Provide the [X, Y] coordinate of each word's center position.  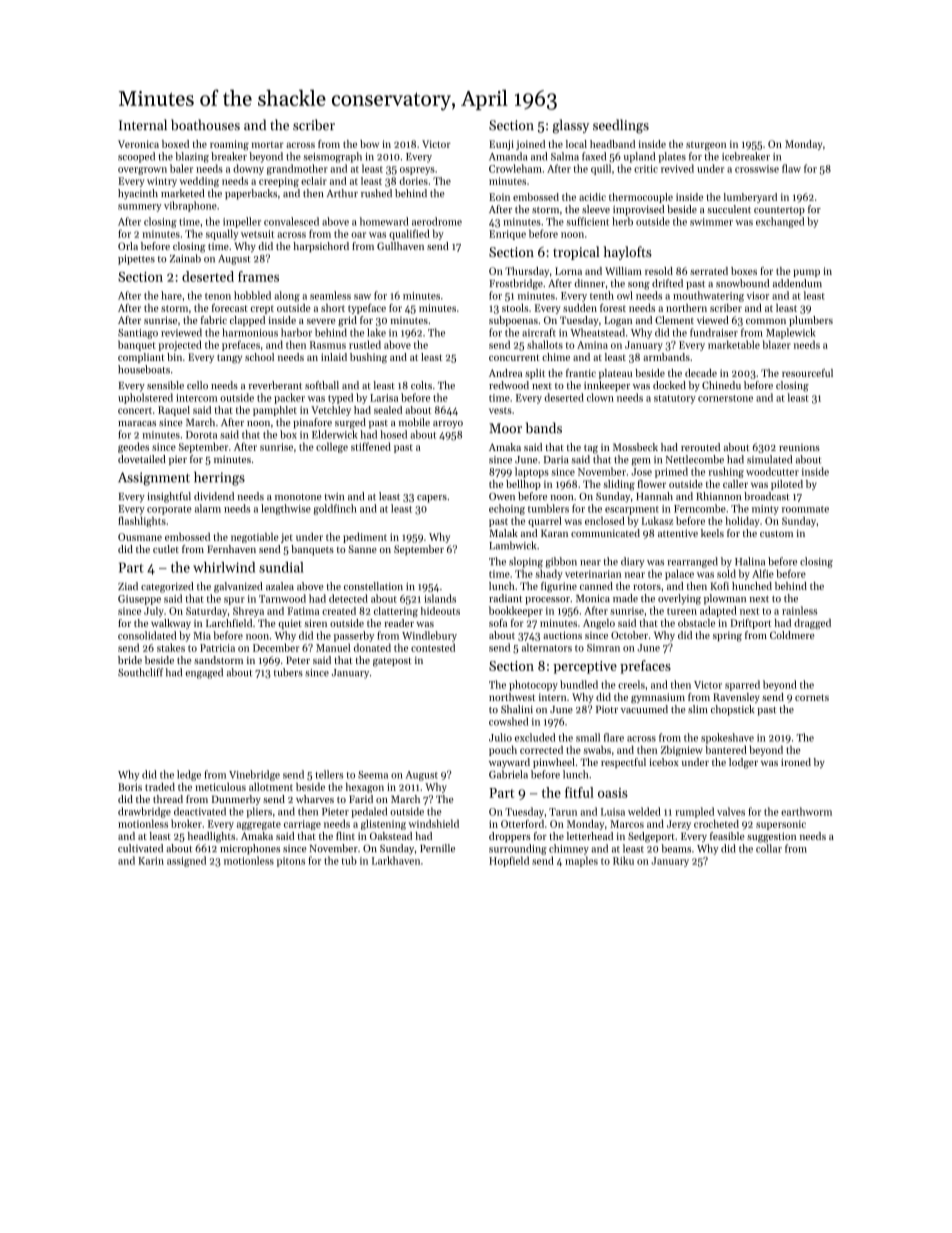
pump [806, 273]
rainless [799, 610]
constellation [373, 586]
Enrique [507, 235]
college [332, 447]
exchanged [780, 222]
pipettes [136, 260]
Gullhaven [400, 246]
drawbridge [144, 812]
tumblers [548, 508]
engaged [204, 673]
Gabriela [508, 774]
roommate [805, 509]
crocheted [716, 824]
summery [139, 208]
